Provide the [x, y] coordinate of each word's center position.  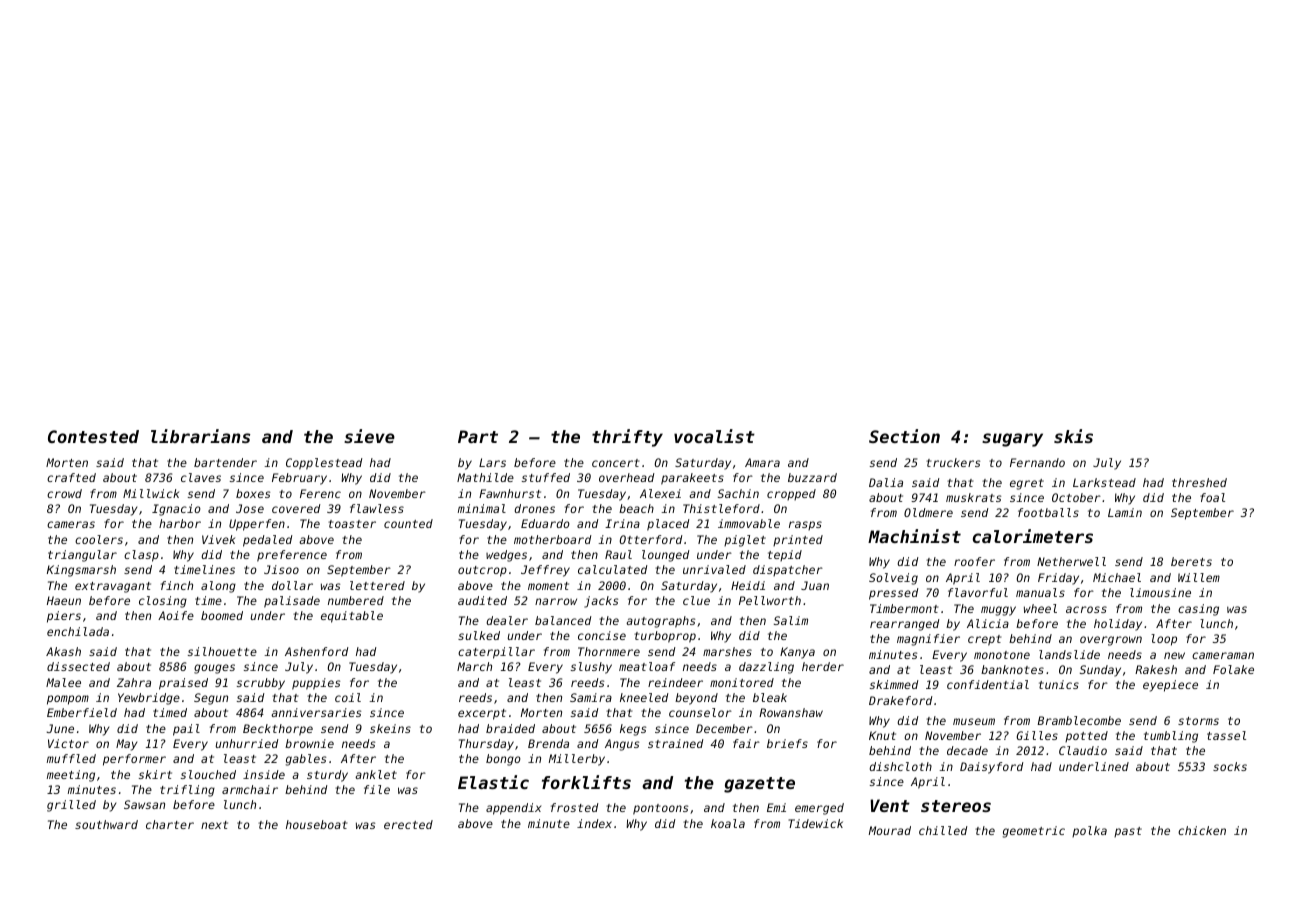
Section [904, 436]
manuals [1040, 592]
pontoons [660, 809]
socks [1230, 766]
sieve [369, 436]
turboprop [665, 637]
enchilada [78, 631]
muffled [71, 758]
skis [1073, 436]
